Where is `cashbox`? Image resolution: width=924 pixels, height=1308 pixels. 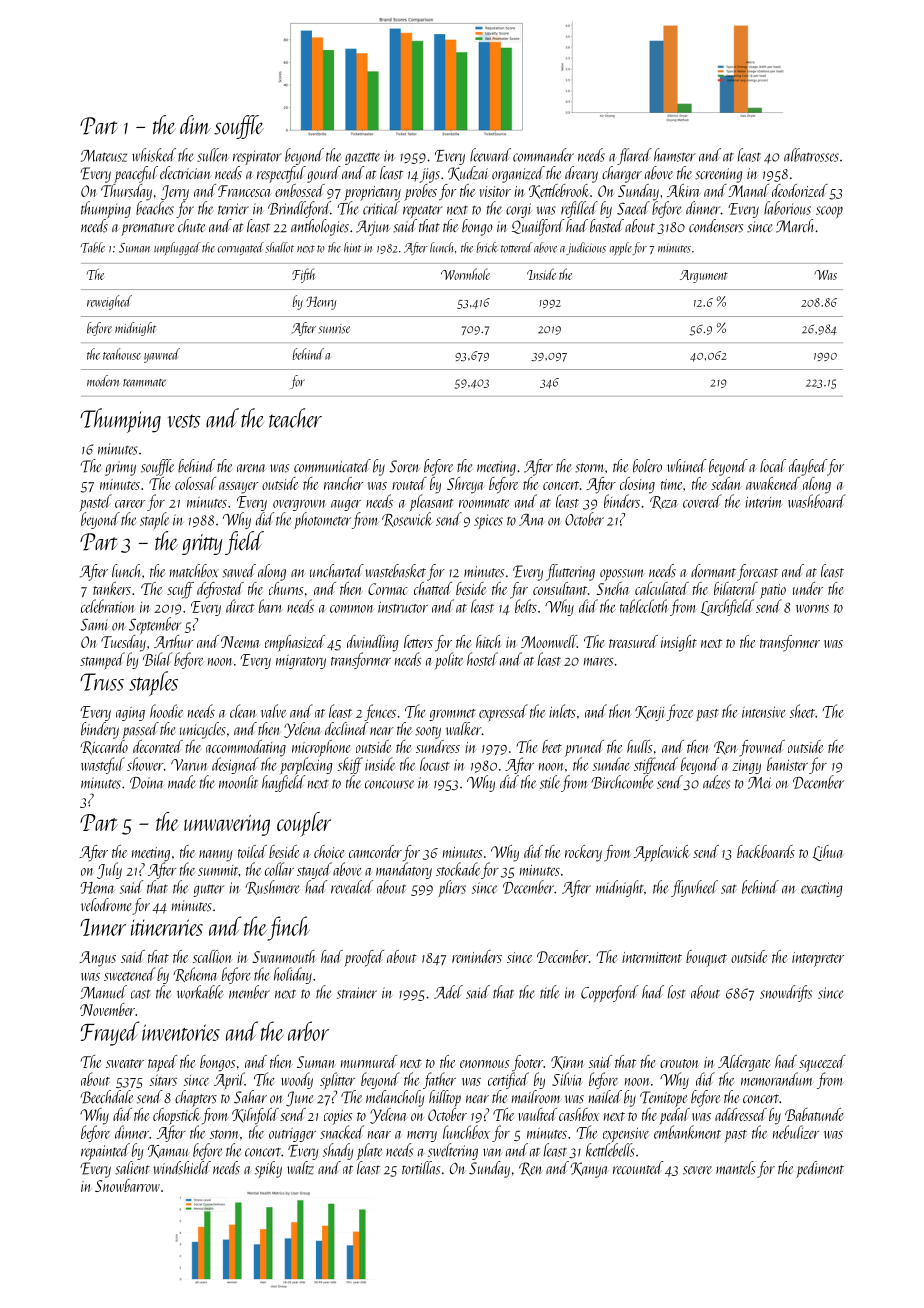 cashbox is located at coordinates (579, 1114).
